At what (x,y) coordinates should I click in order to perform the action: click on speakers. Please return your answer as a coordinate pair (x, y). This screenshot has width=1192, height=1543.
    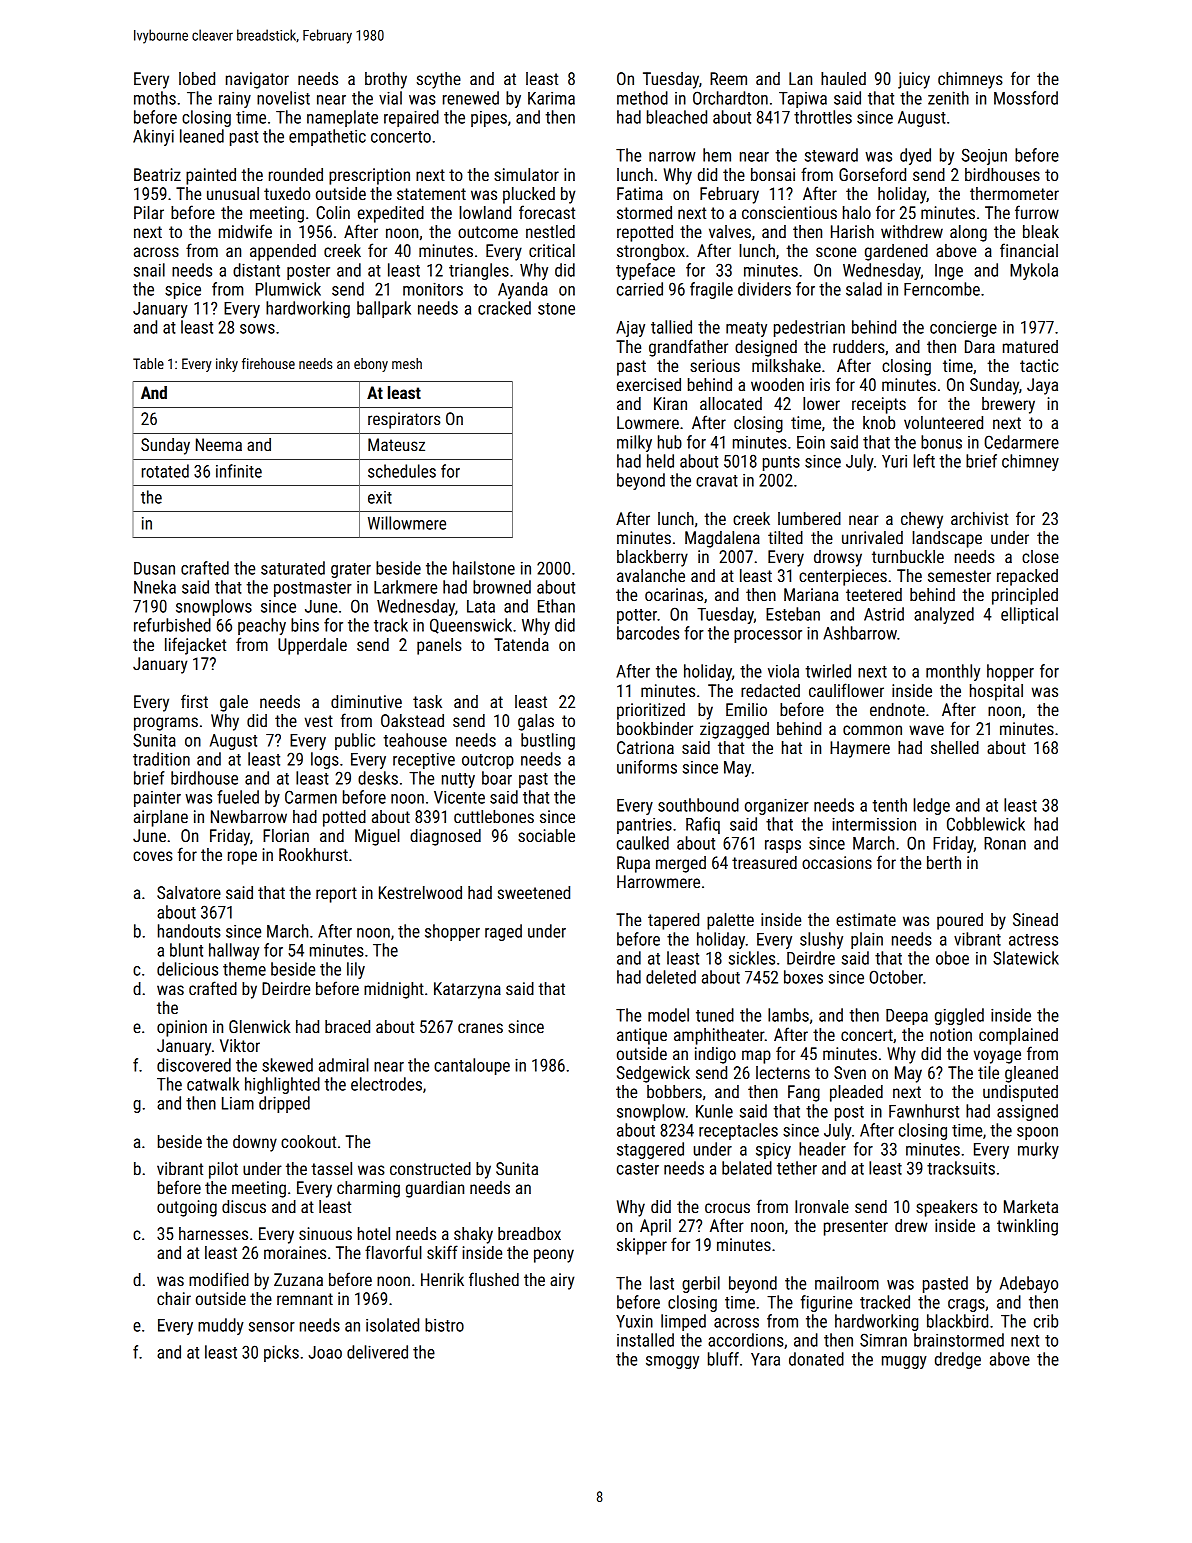
    Looking at the image, I should click on (947, 1208).
